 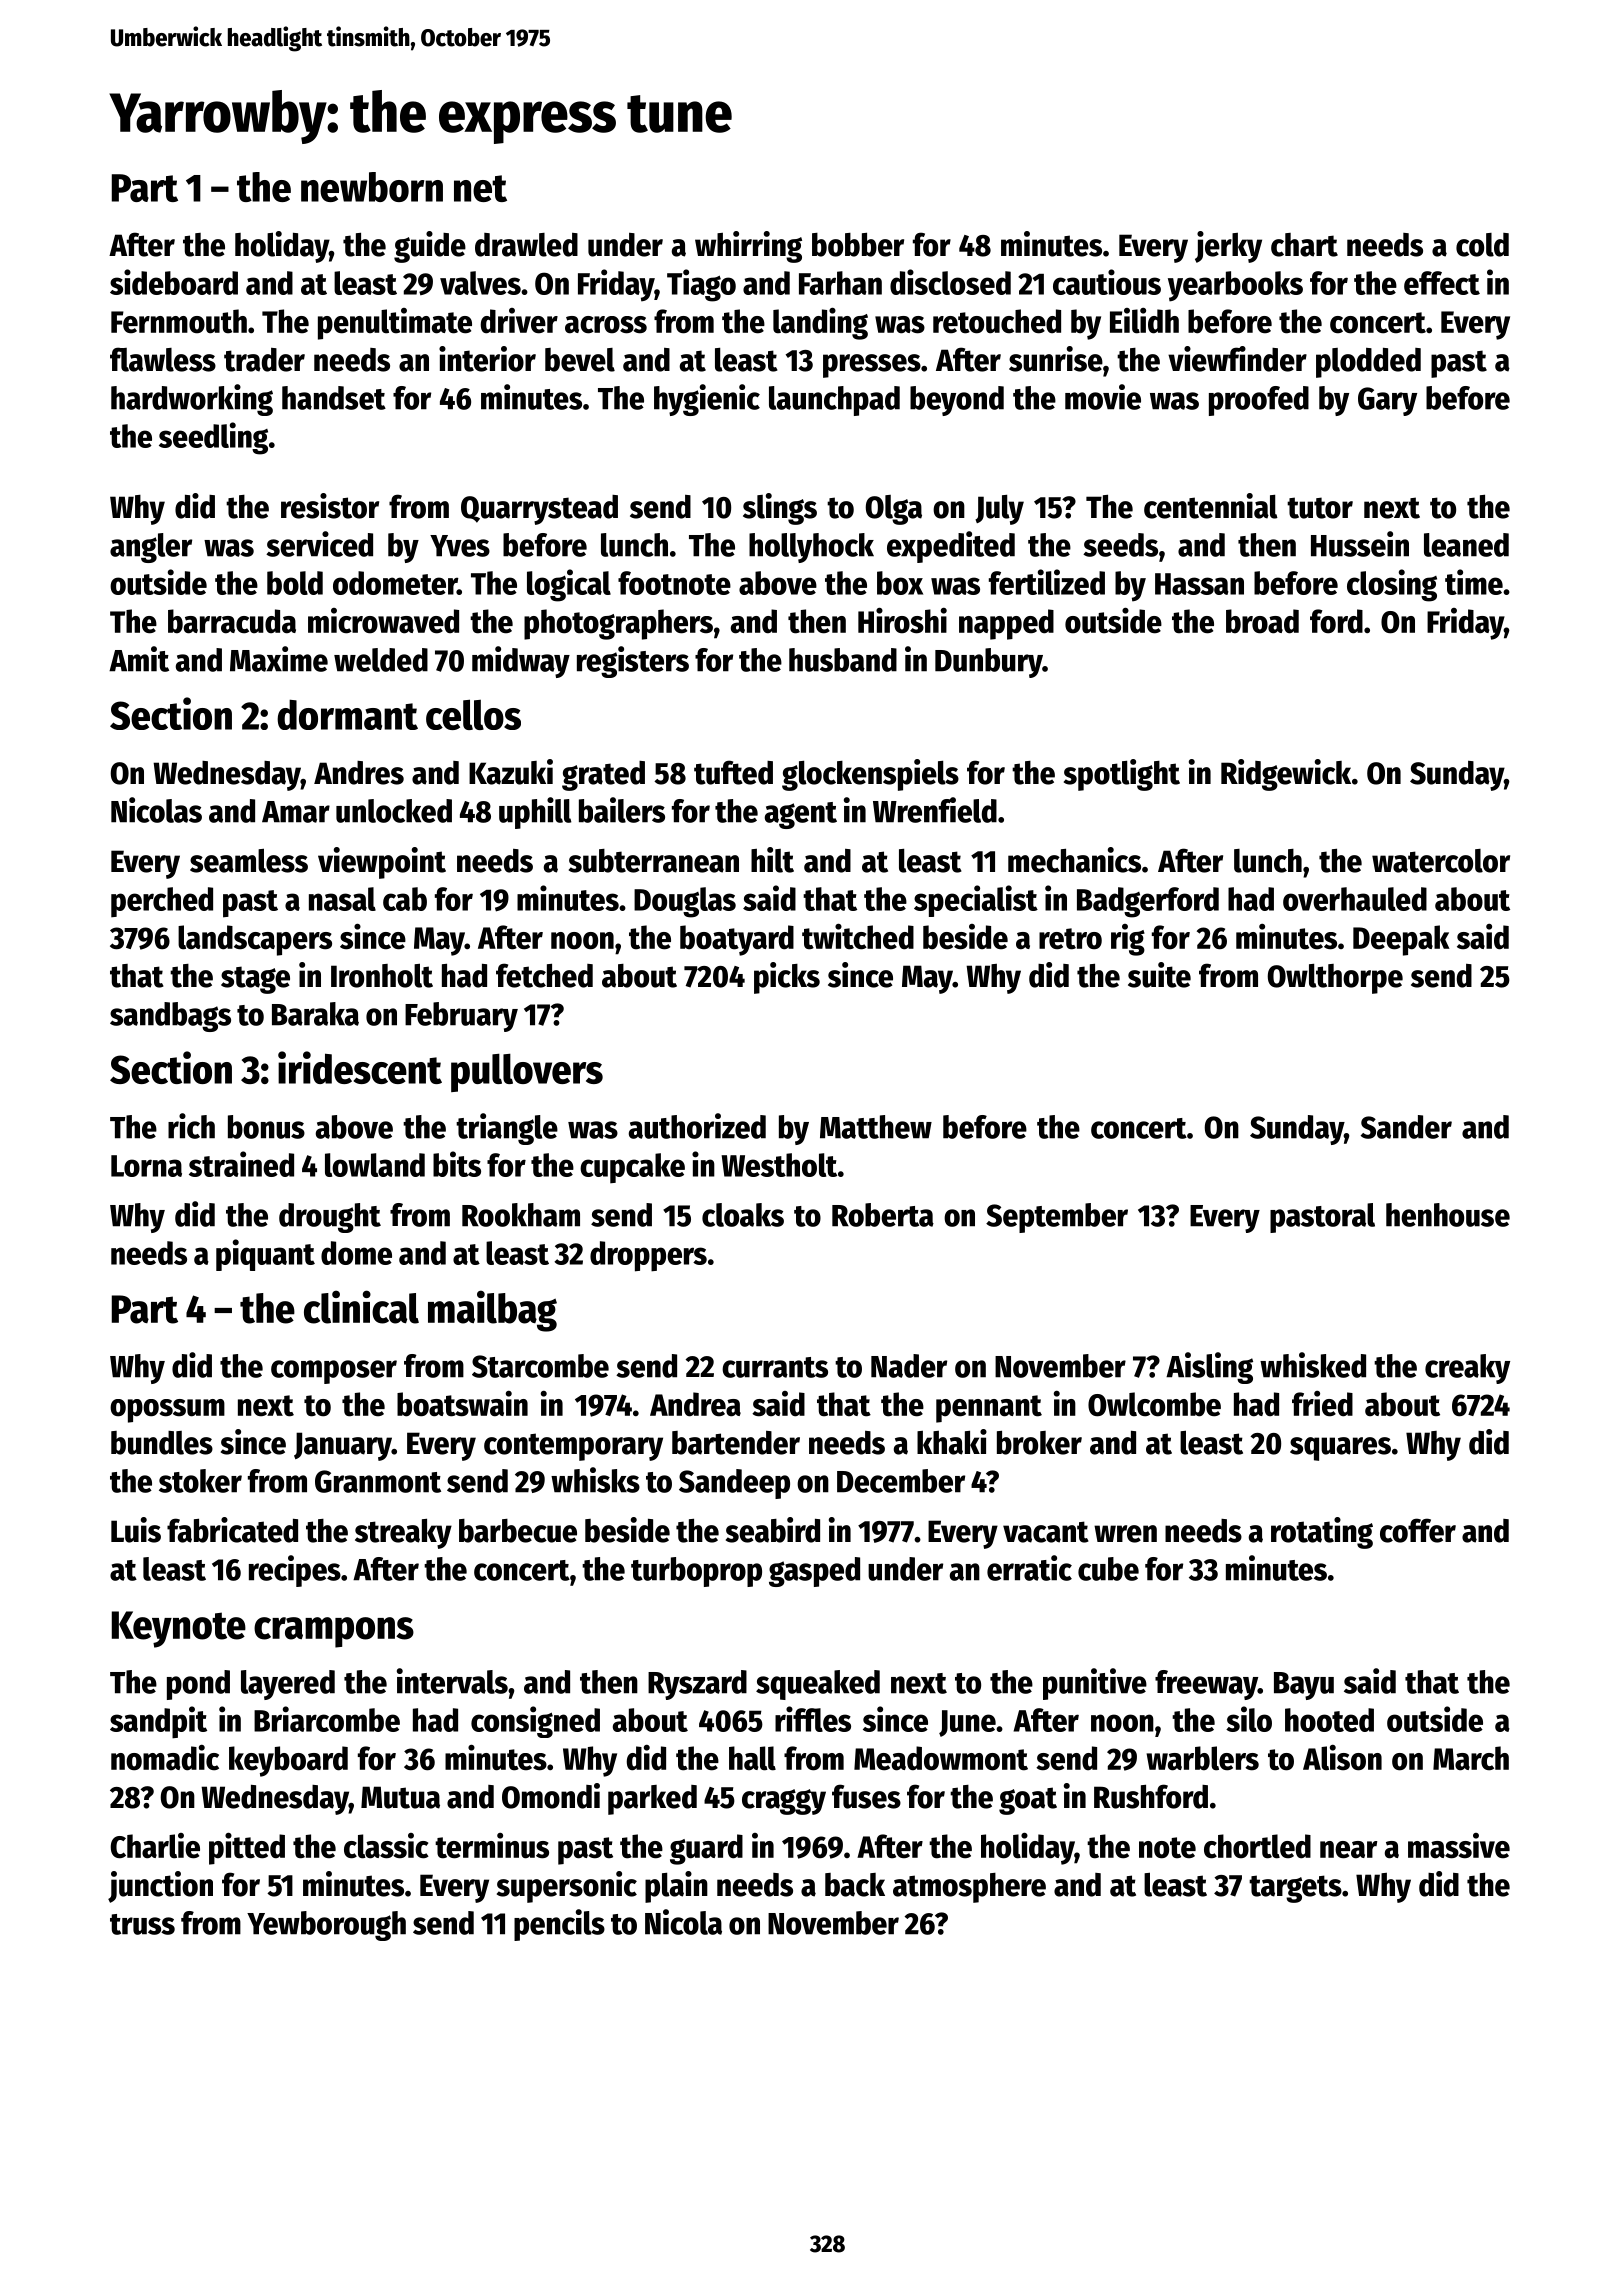 I want to click on targets, so click(x=1295, y=1889).
